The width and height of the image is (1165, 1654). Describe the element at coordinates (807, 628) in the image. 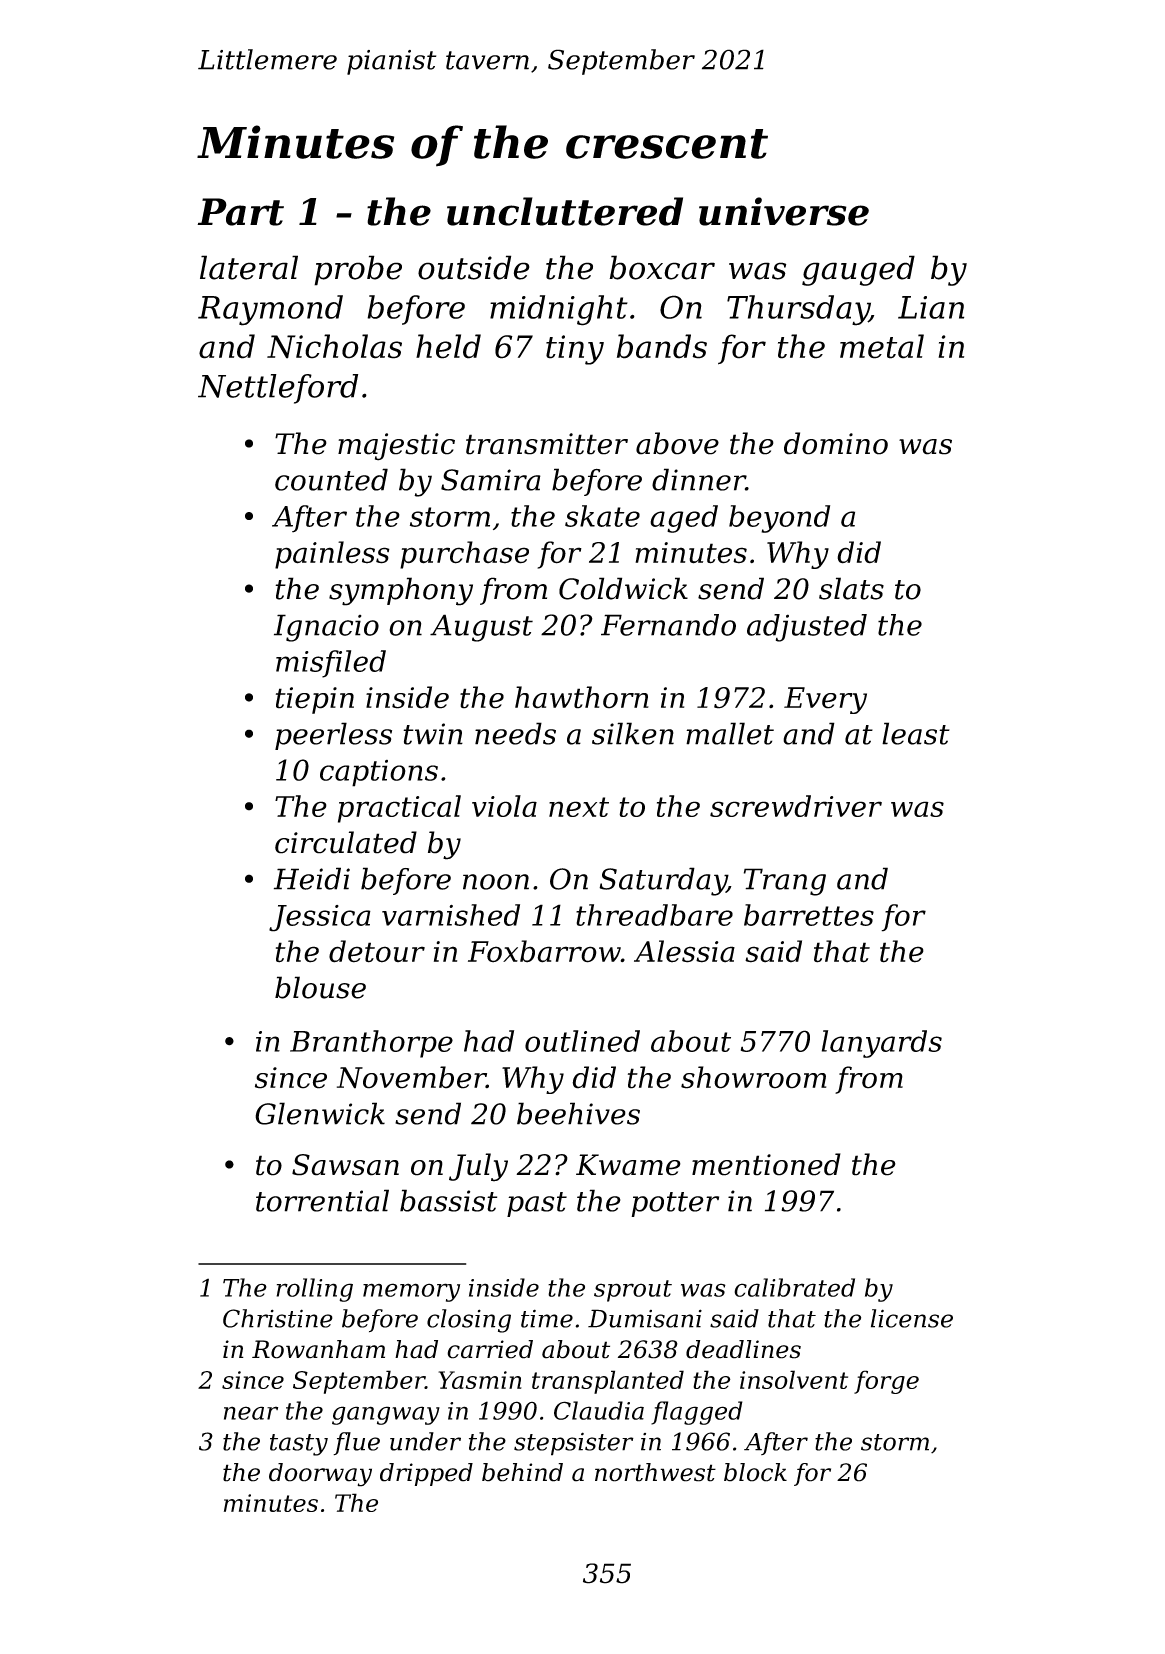

I see `adjusted` at that location.
